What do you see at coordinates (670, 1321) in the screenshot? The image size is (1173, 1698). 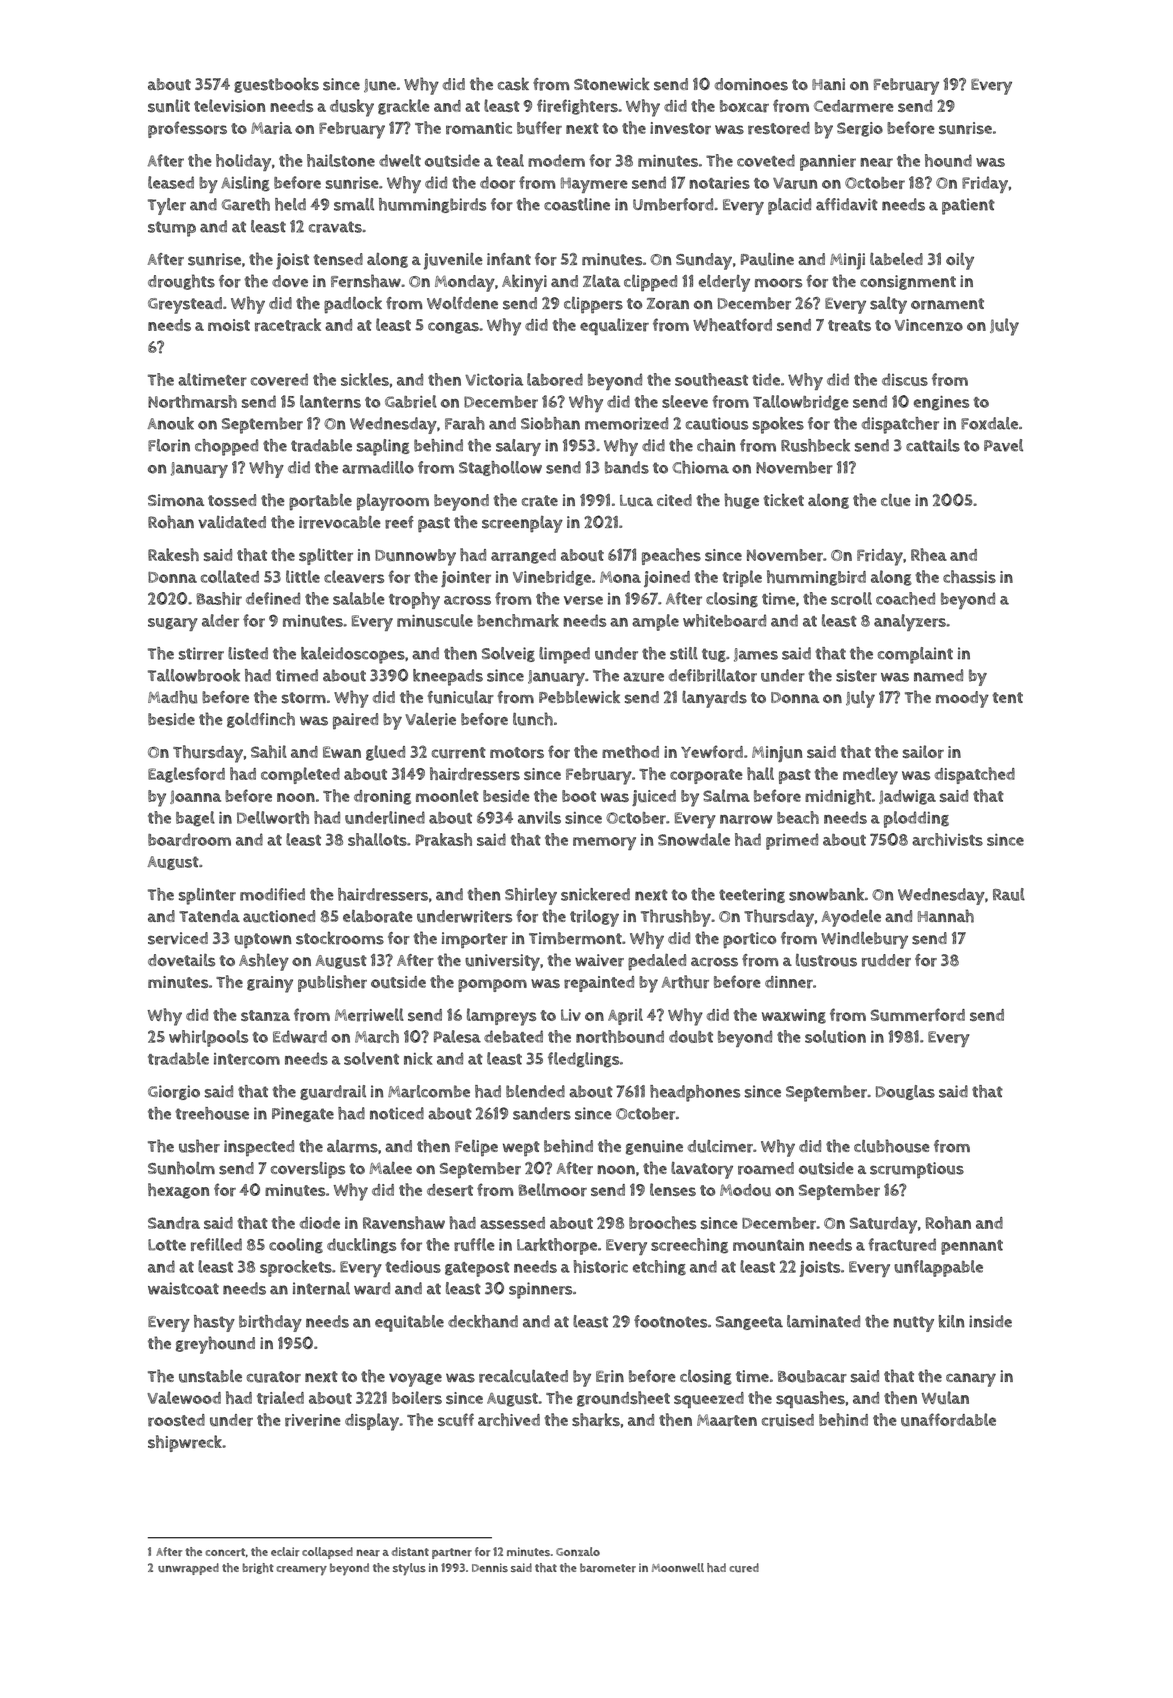 I see `footnotes` at bounding box center [670, 1321].
